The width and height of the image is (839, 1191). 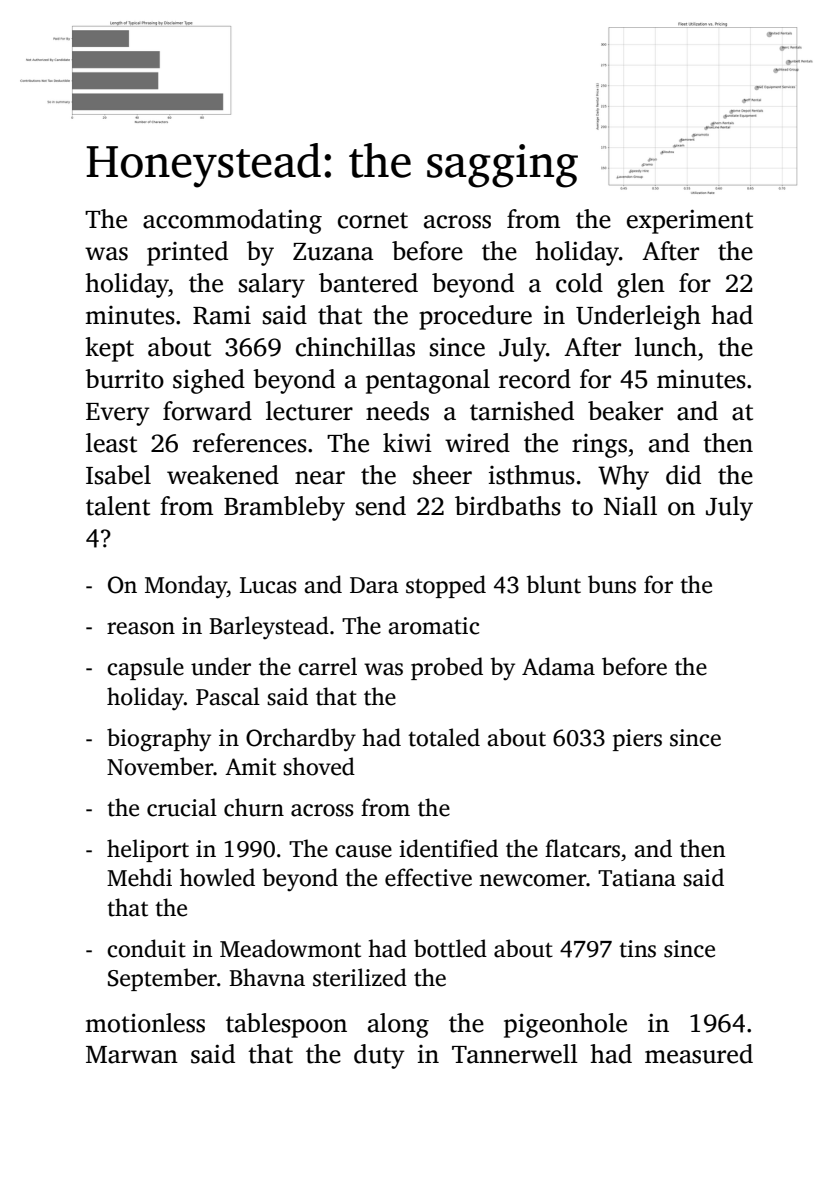 What do you see at coordinates (327, 666) in the image?
I see `carrel` at bounding box center [327, 666].
